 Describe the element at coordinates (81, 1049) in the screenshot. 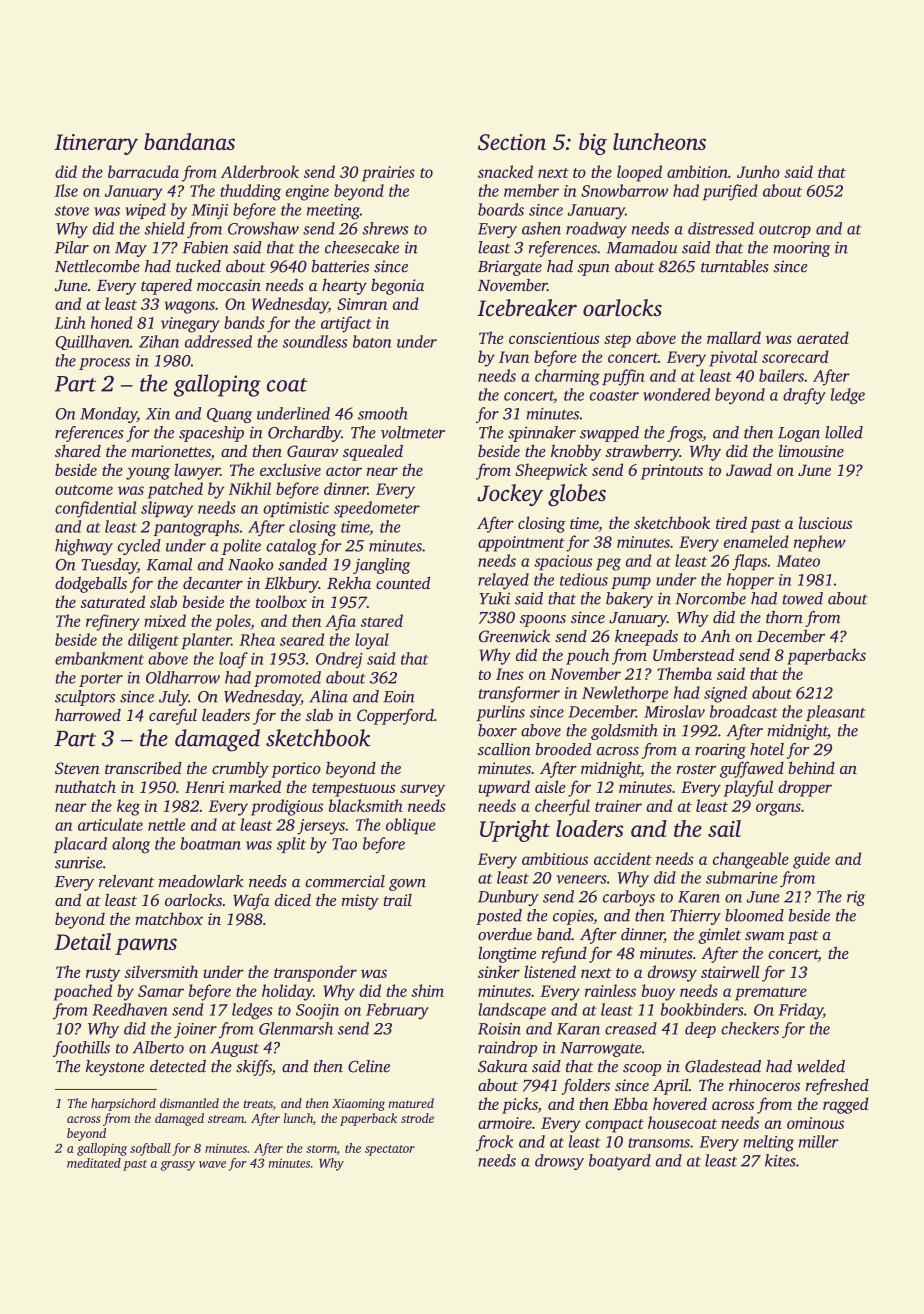

I see `foothills` at that location.
